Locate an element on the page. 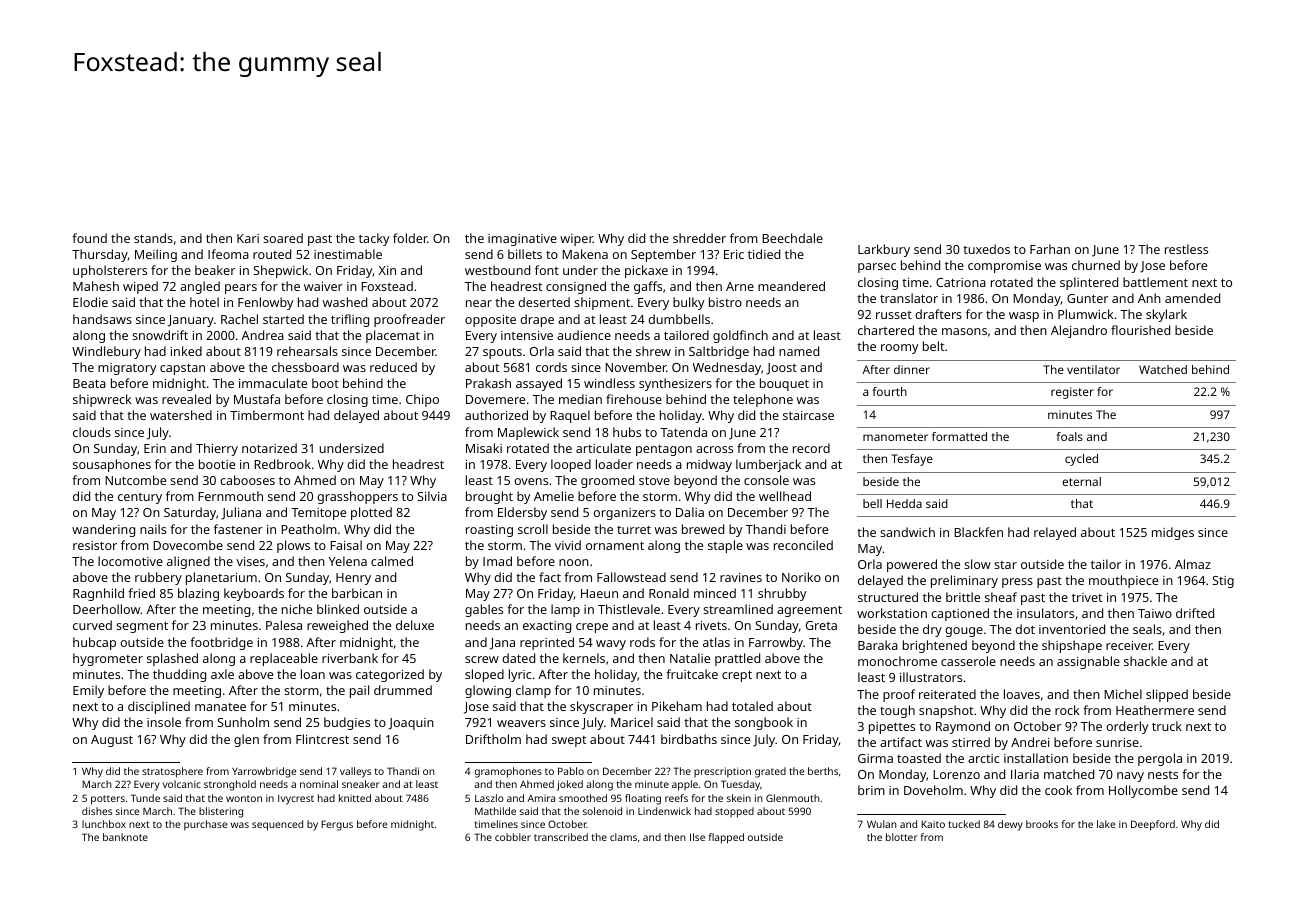 The image size is (1308, 924). shredder is located at coordinates (699, 238).
